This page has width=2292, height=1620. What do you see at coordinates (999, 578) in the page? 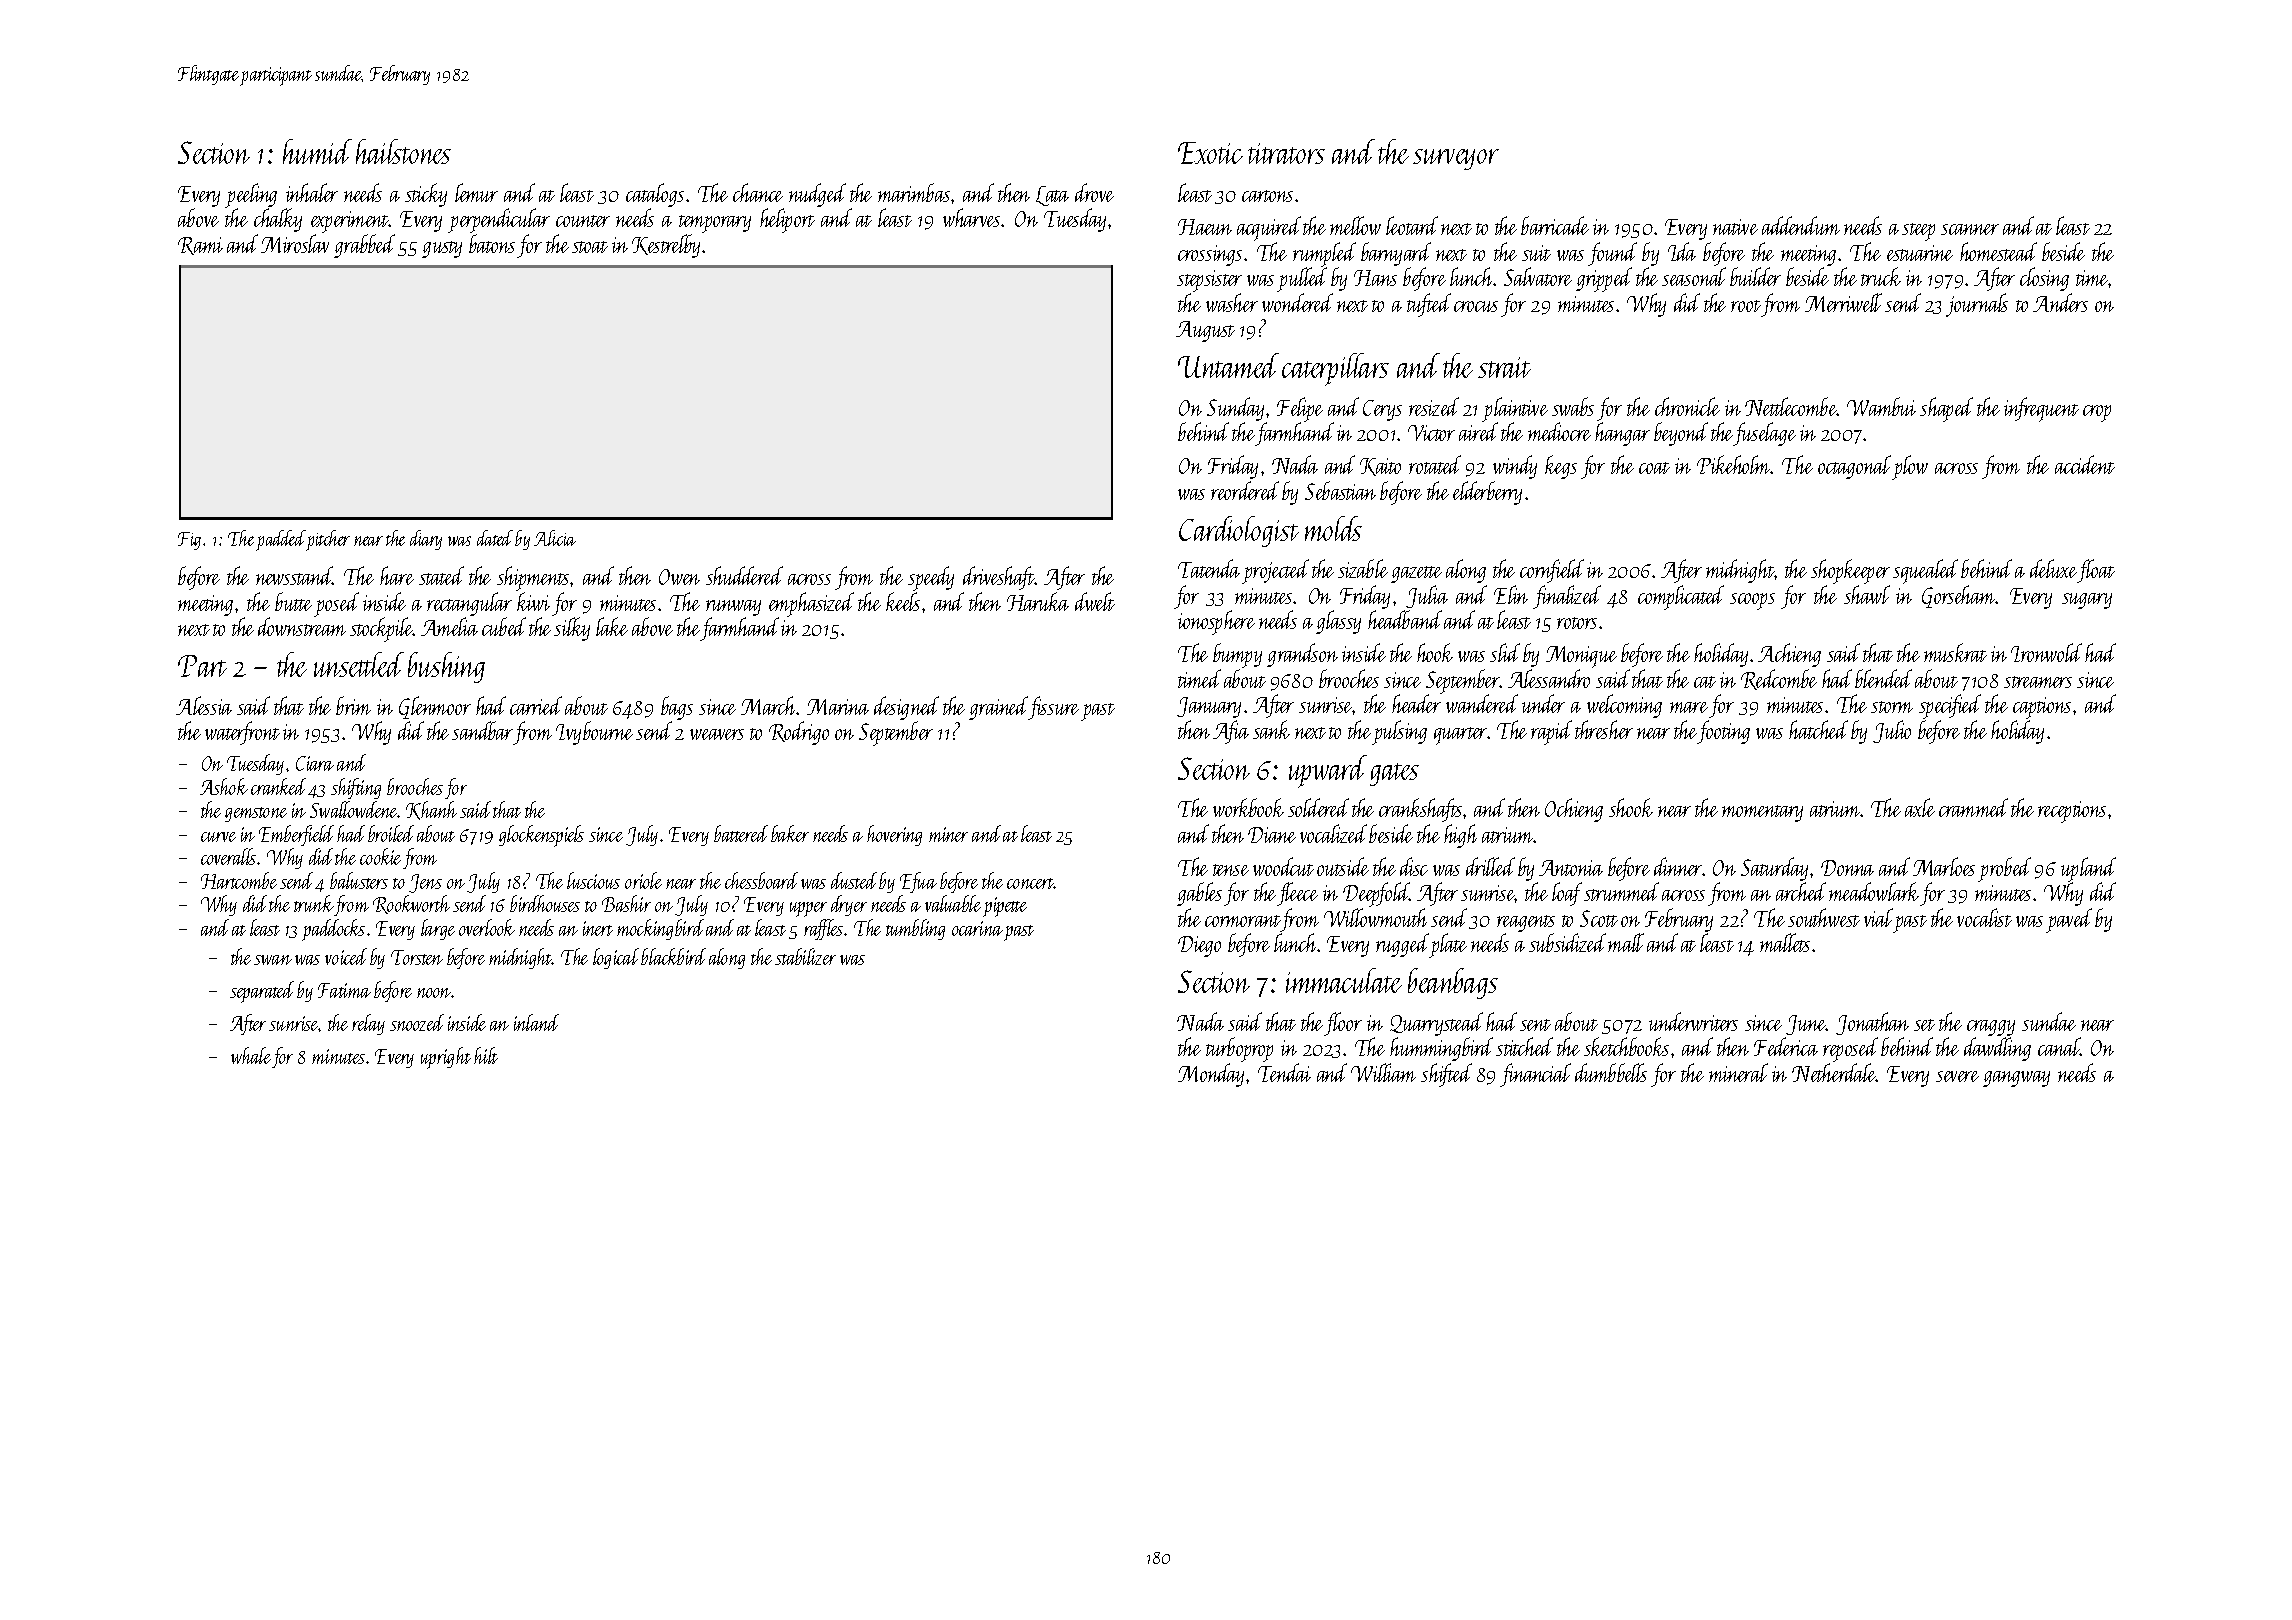
I see `driveshaft` at bounding box center [999, 578].
